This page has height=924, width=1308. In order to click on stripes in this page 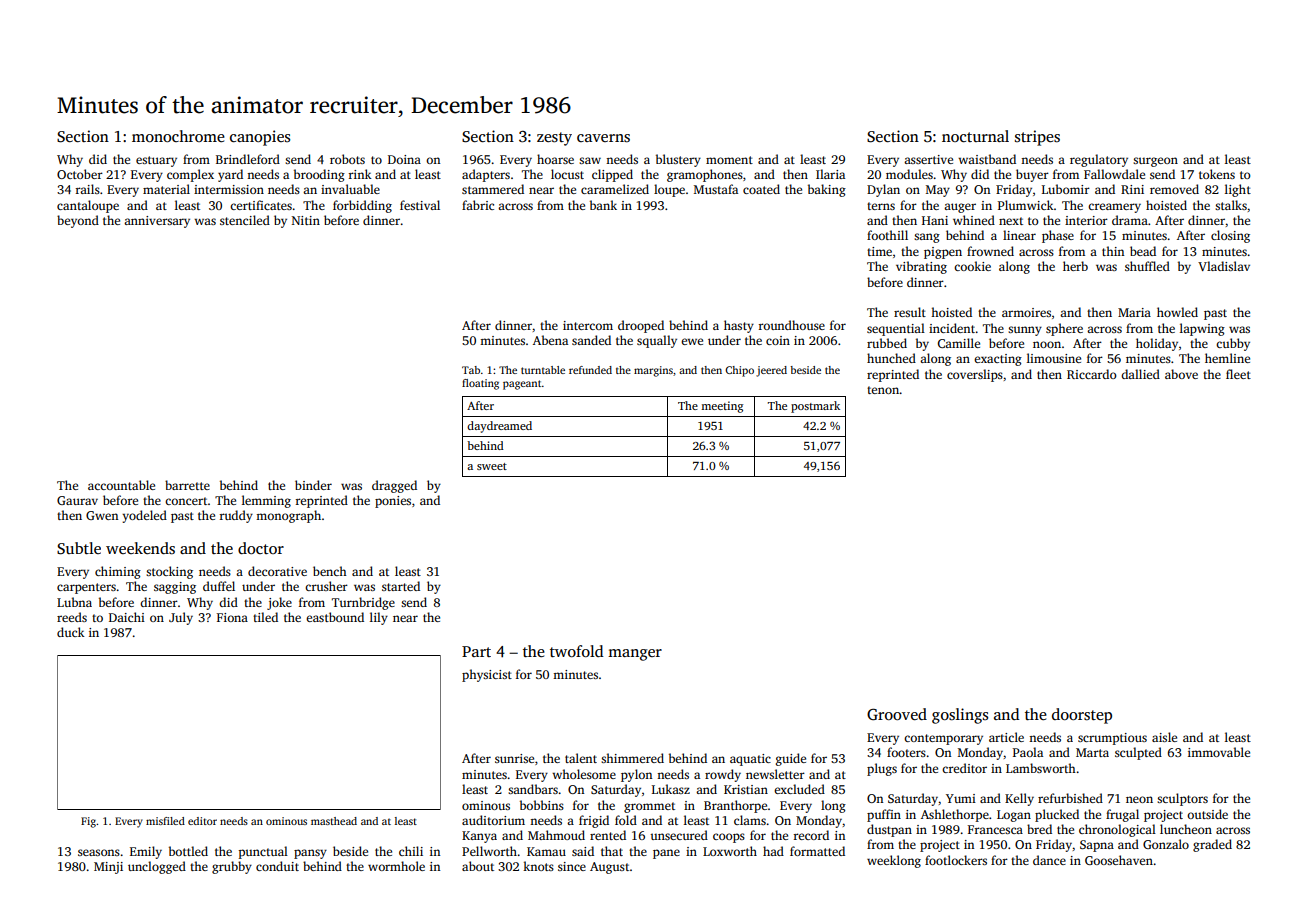, I will do `click(1037, 138)`.
